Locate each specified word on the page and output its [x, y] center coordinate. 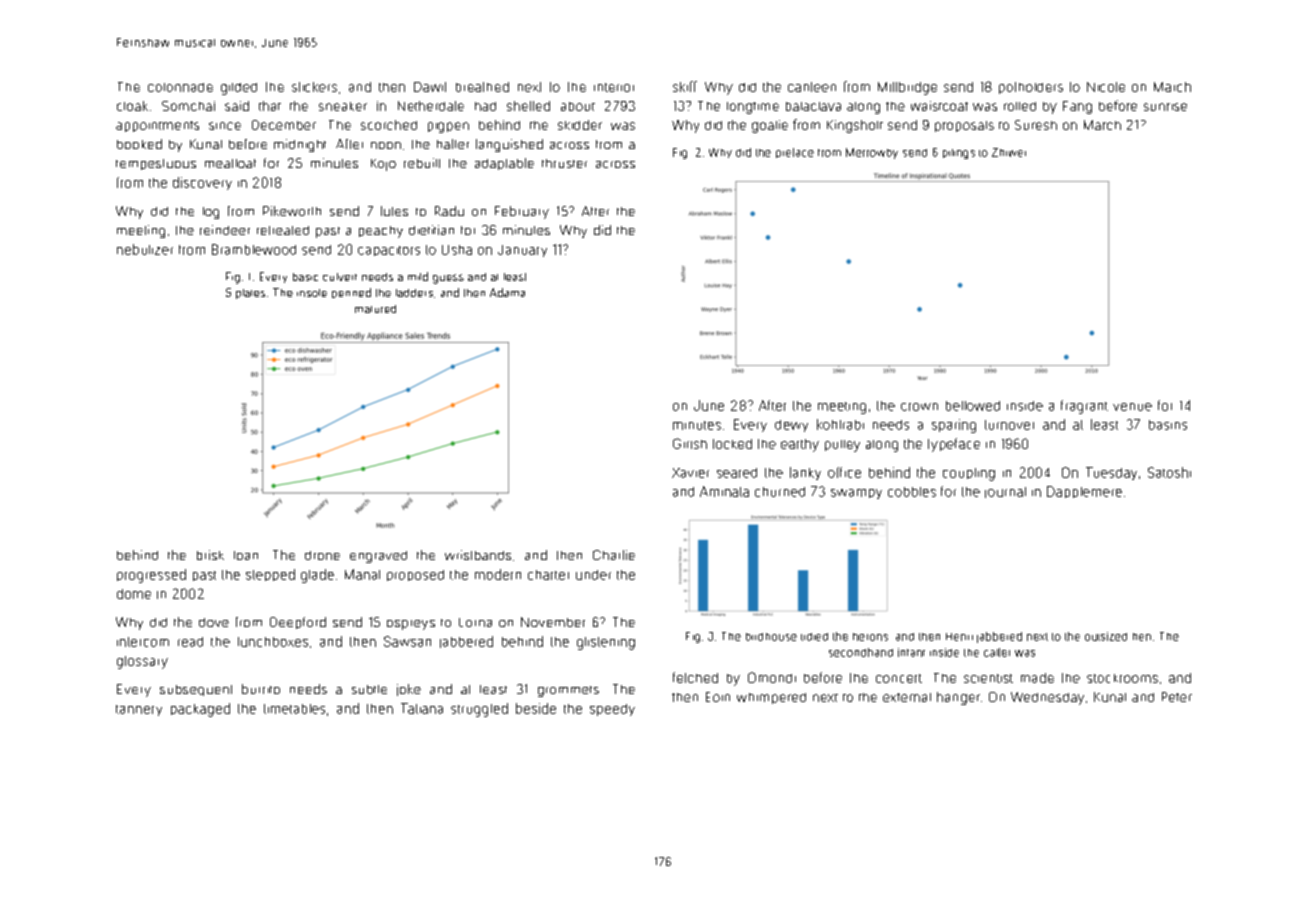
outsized [1106, 636]
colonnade [180, 87]
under [593, 575]
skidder [580, 125]
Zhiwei [1009, 152]
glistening [606, 643]
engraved [378, 557]
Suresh [1036, 125]
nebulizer [145, 249]
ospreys [411, 625]
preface [795, 153]
